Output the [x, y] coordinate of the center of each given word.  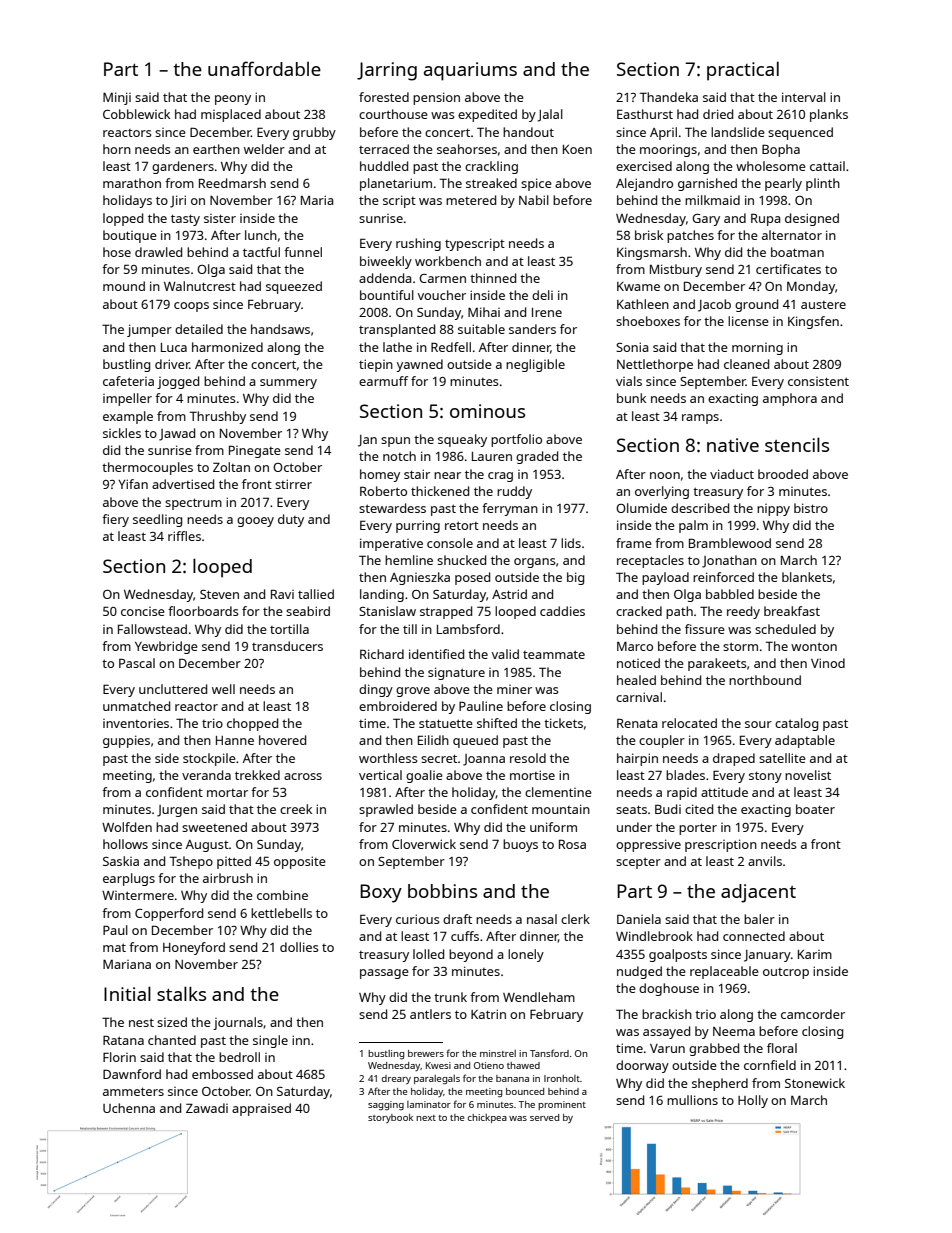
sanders [532, 329]
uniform [553, 827]
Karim [815, 954]
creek [296, 809]
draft [457, 919]
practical [743, 71]
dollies [299, 947]
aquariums [470, 71]
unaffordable [264, 68]
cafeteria [128, 381]
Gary [706, 220]
